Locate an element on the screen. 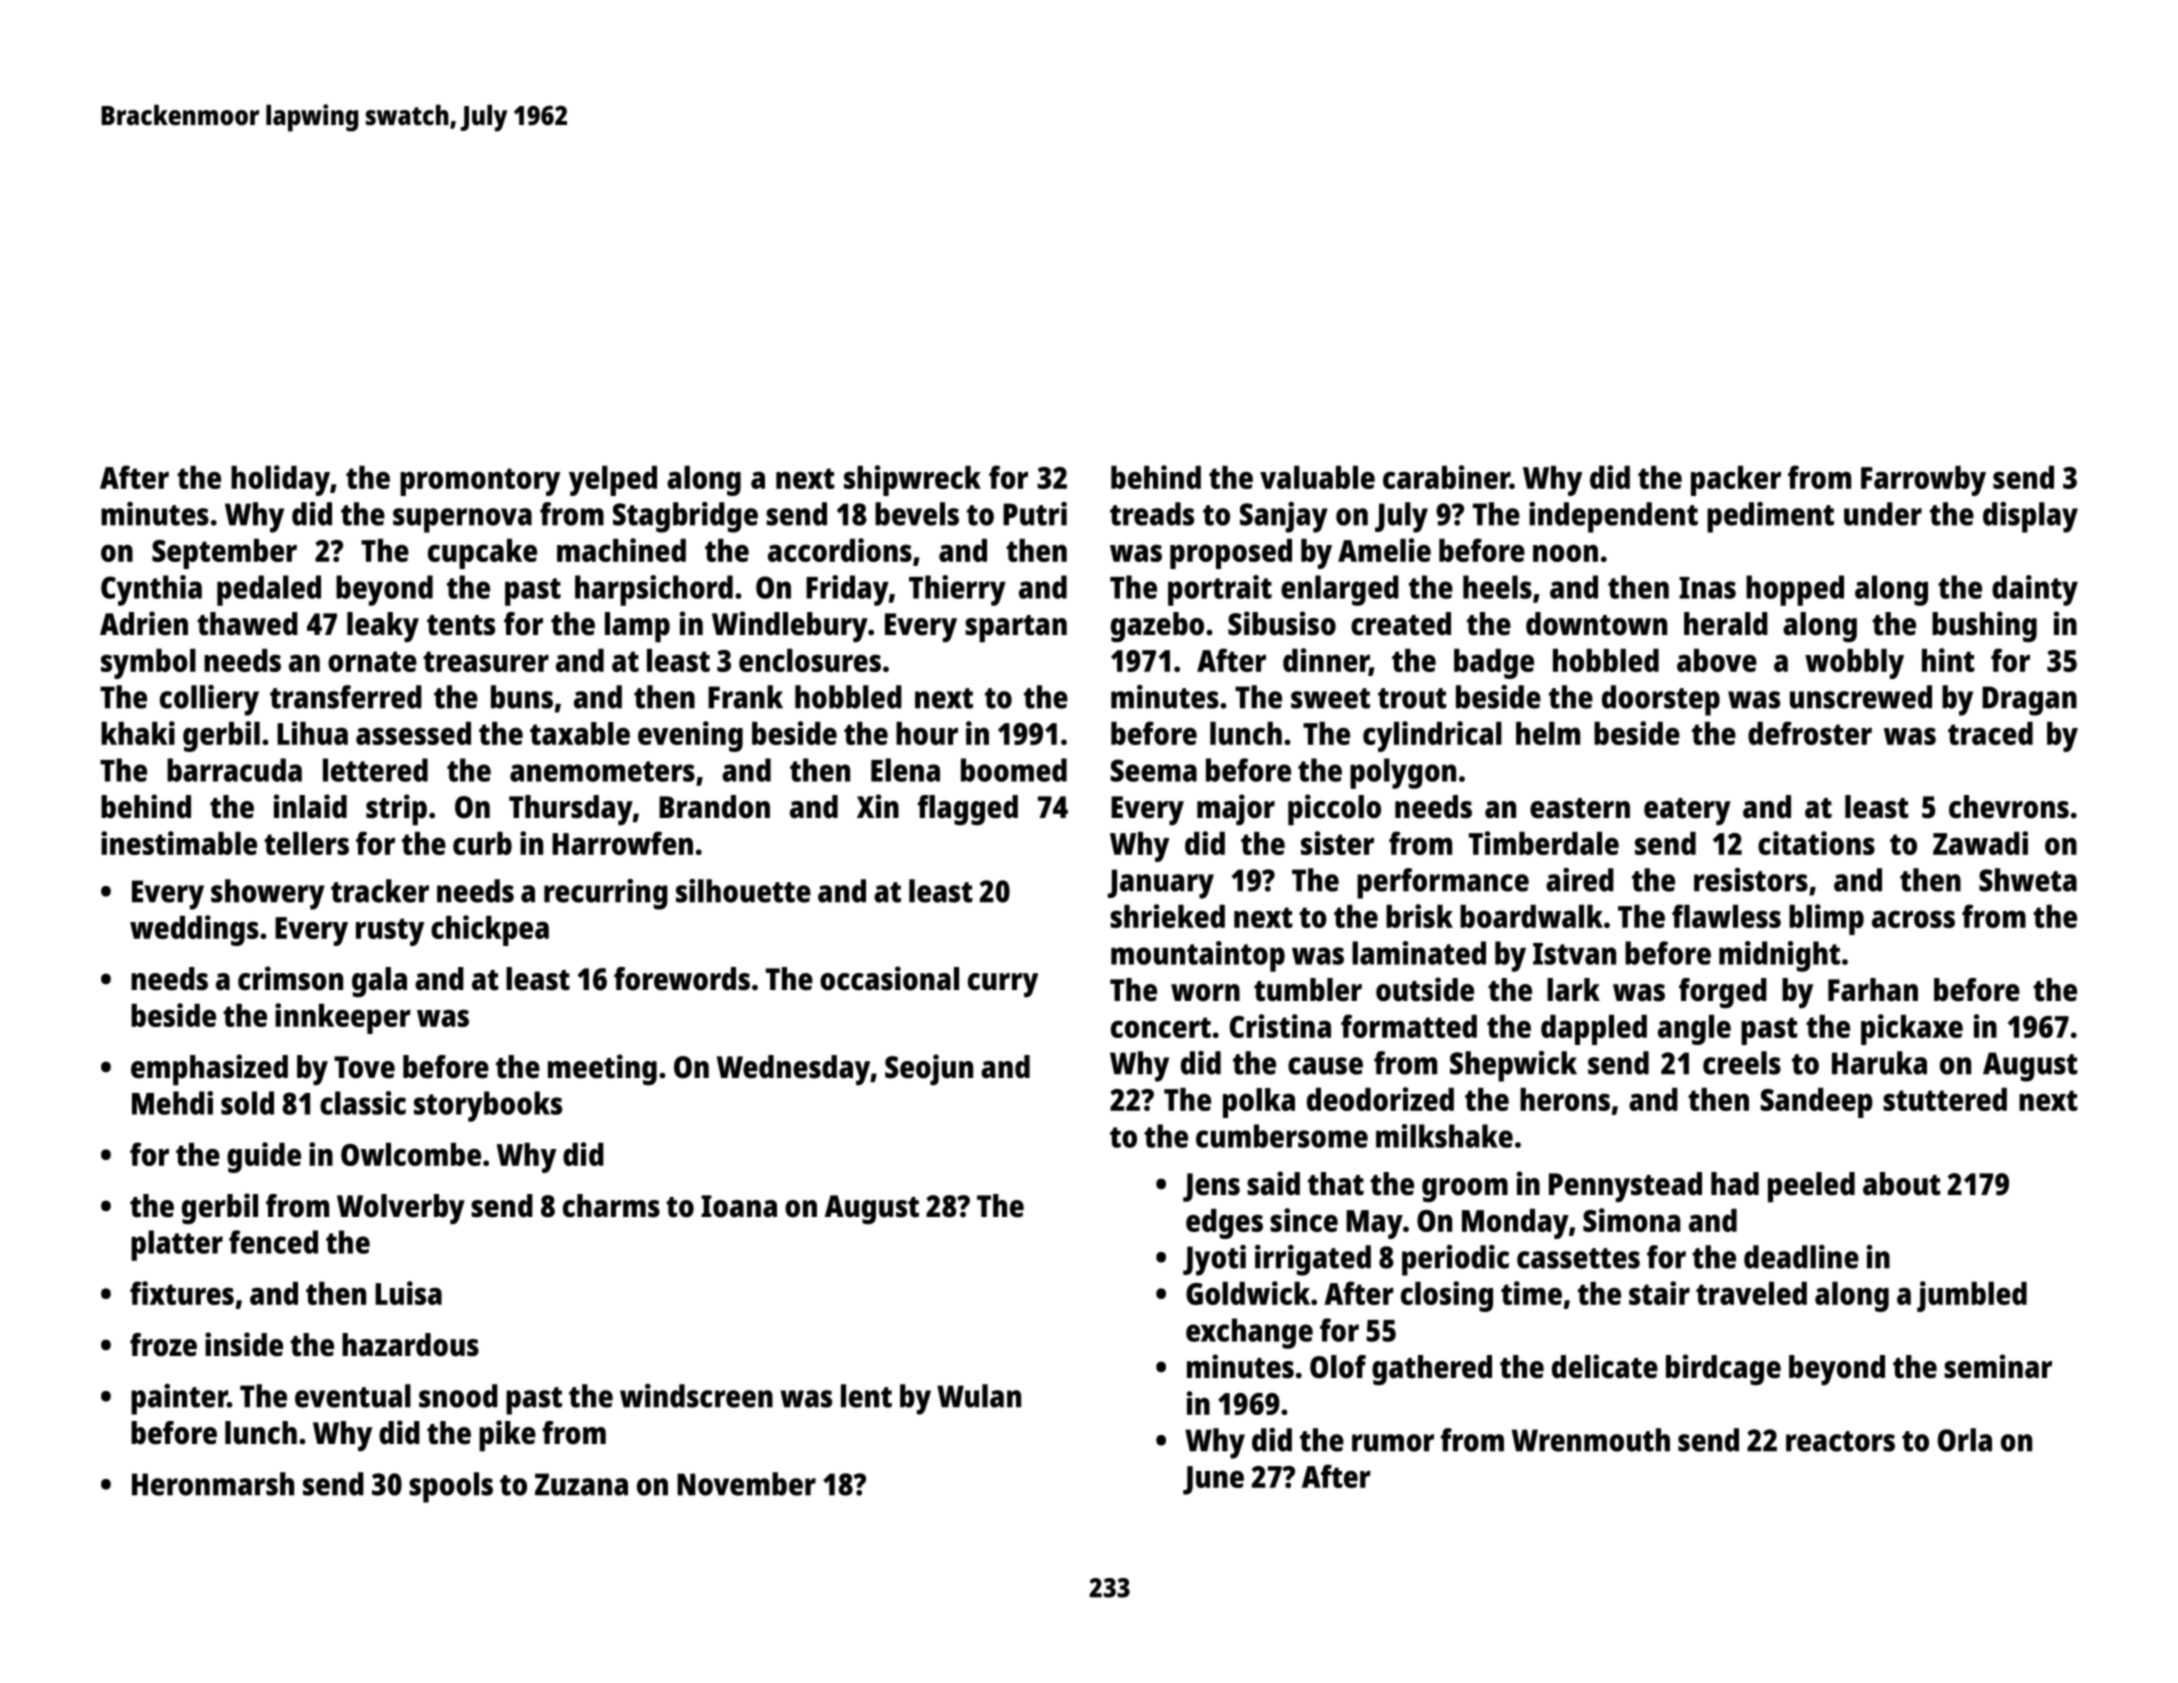  buns is located at coordinates (522, 697).
